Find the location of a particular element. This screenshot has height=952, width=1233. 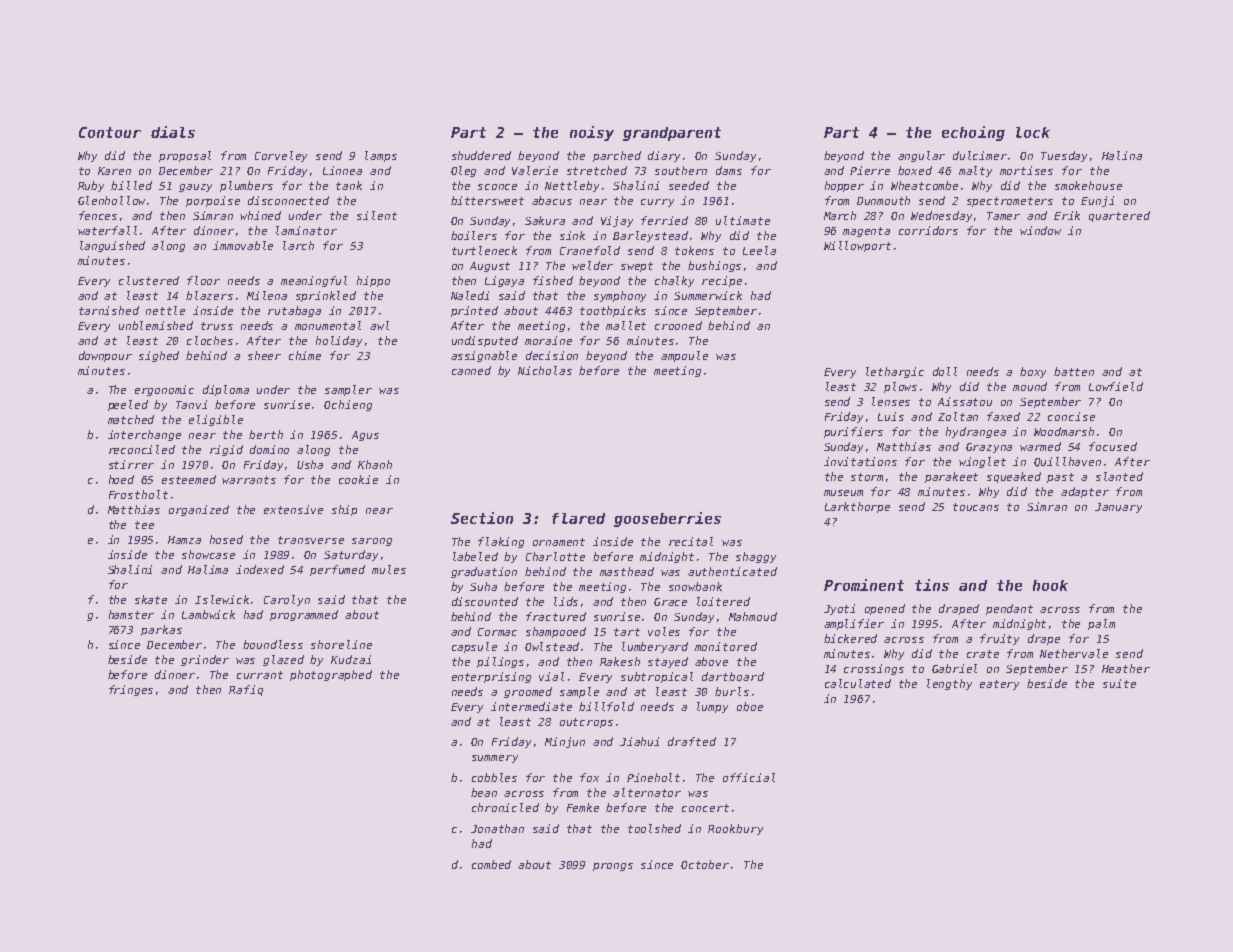

window is located at coordinates (1040, 230).
